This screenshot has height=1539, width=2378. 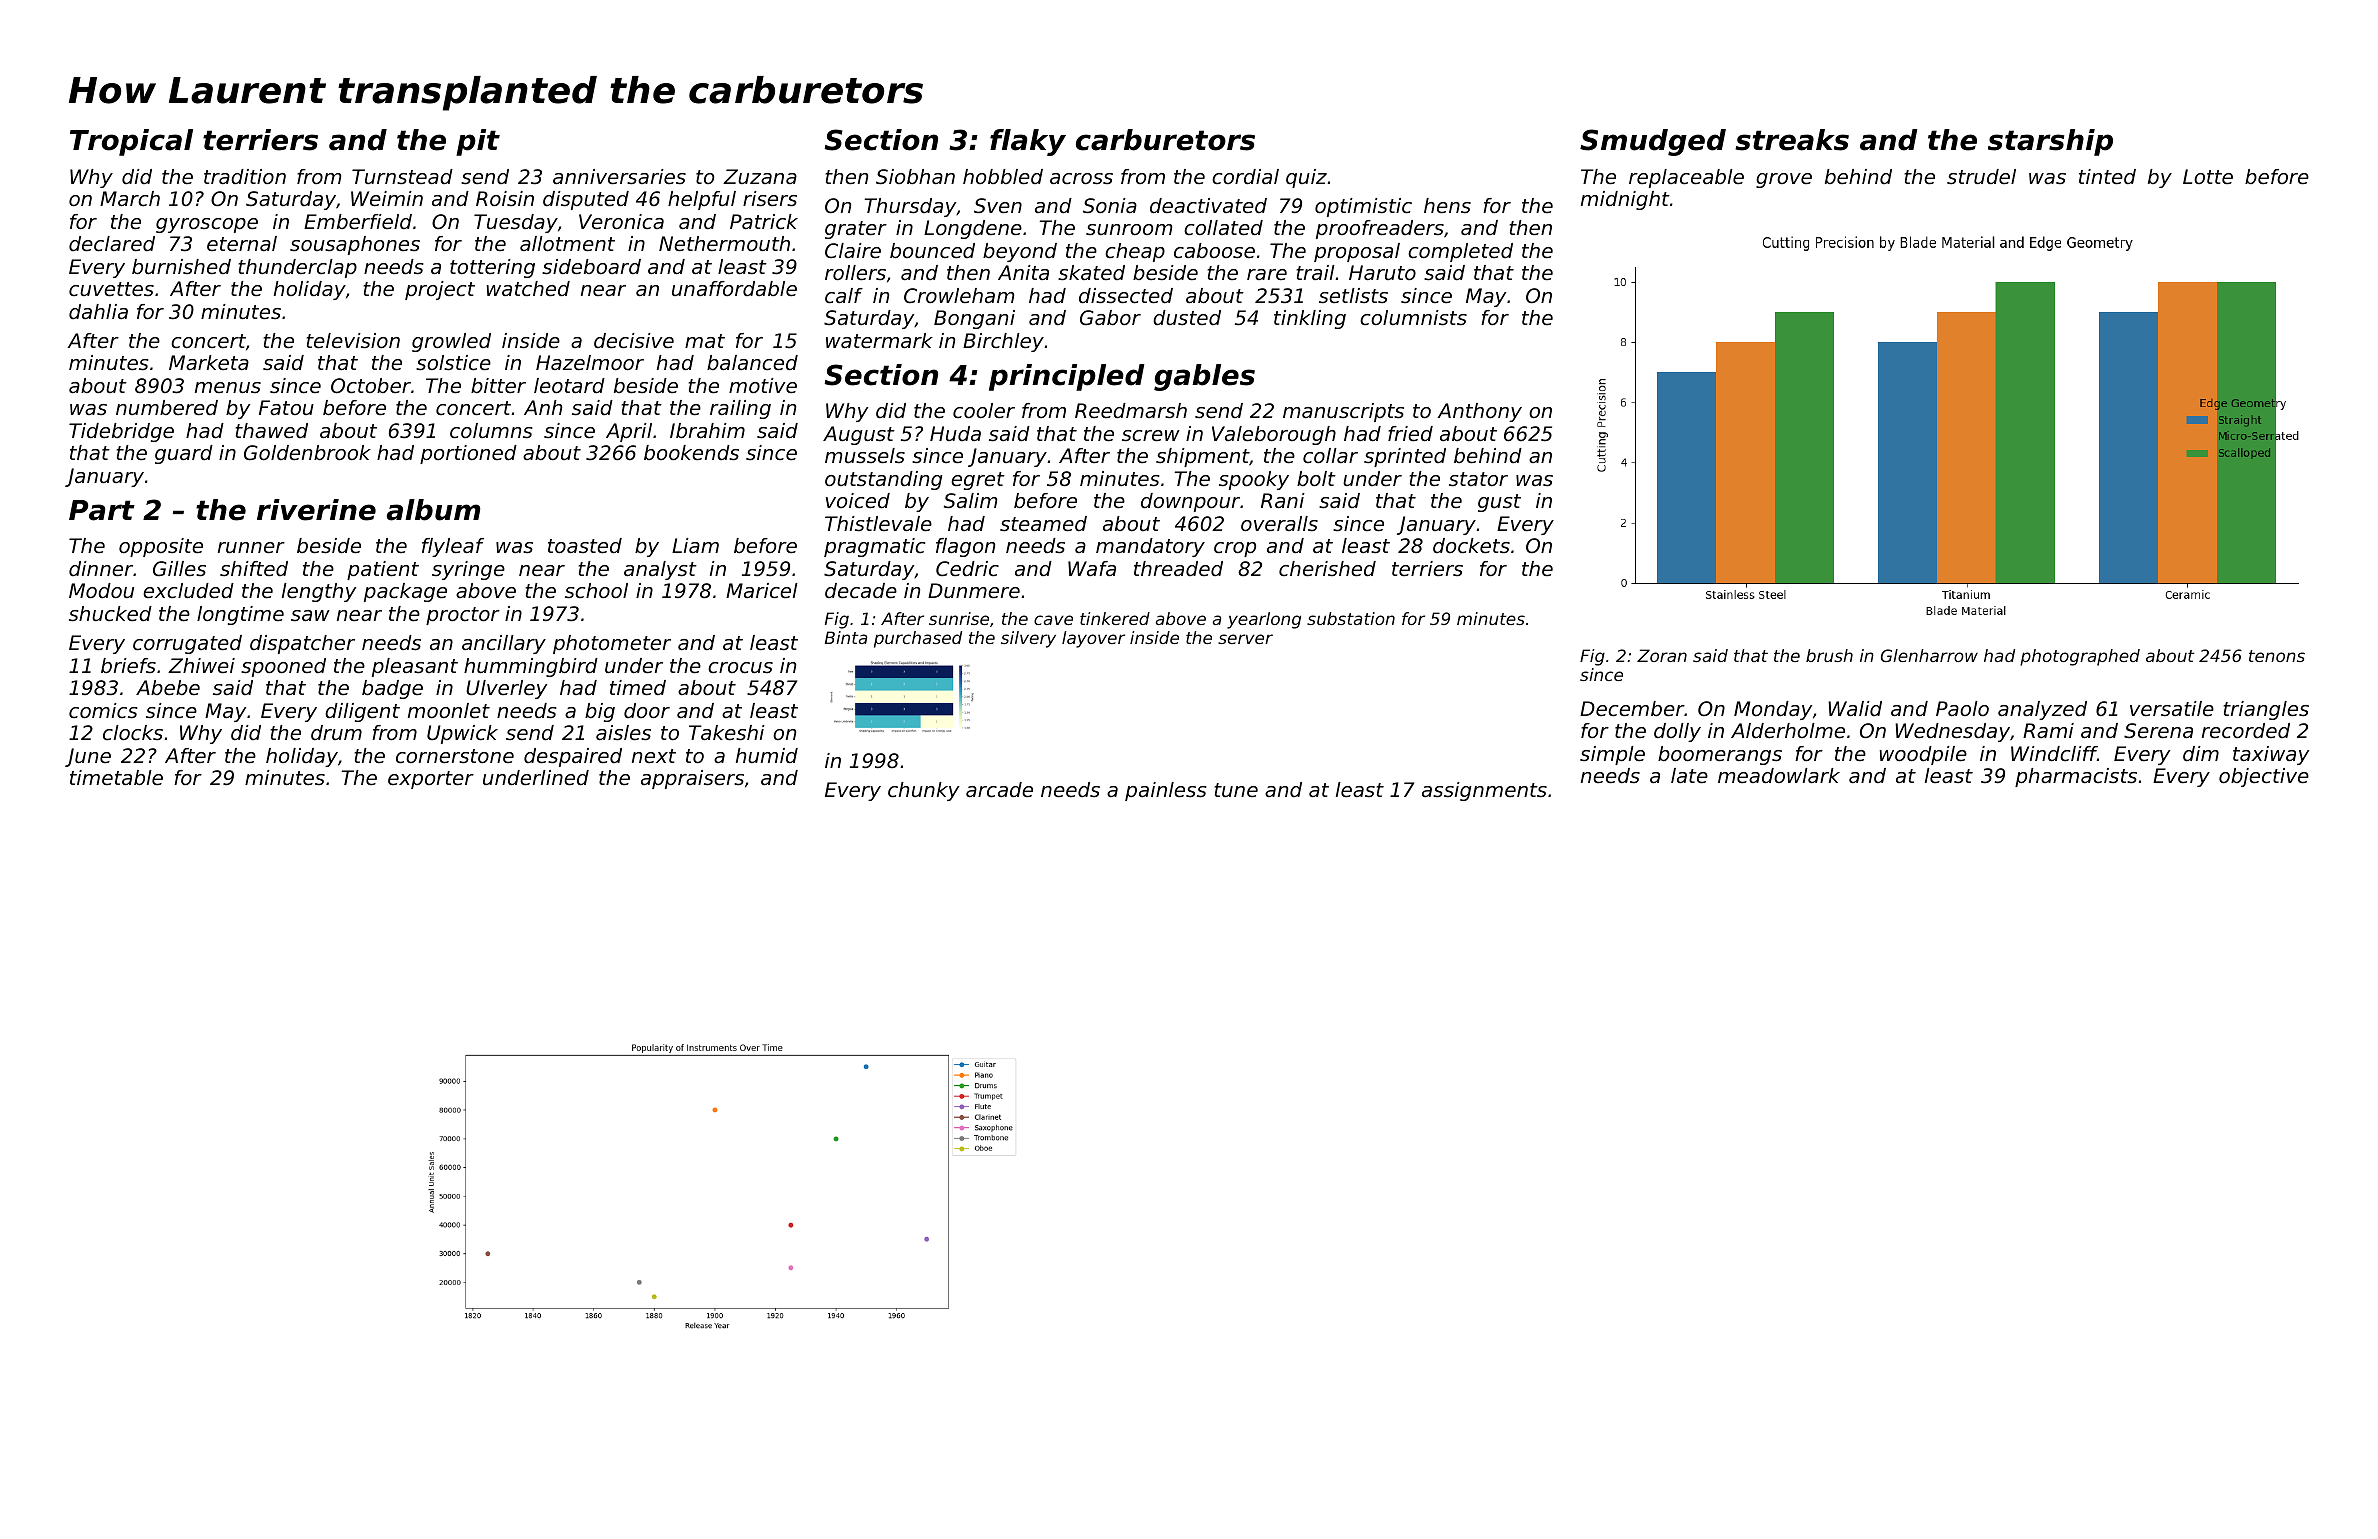 I want to click on cheap, so click(x=1135, y=252).
